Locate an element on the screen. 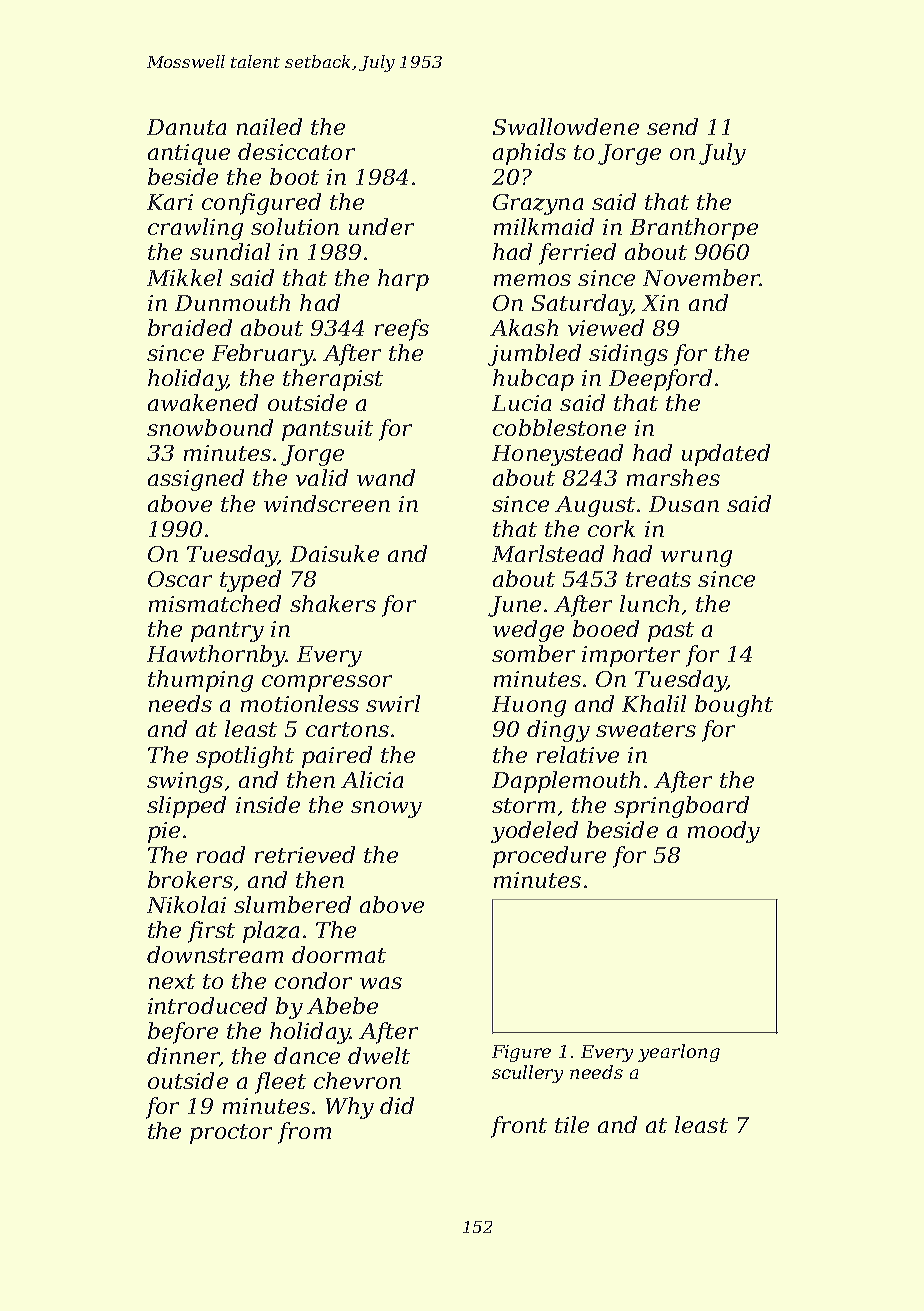 The image size is (924, 1311). Danuta is located at coordinates (186, 127).
